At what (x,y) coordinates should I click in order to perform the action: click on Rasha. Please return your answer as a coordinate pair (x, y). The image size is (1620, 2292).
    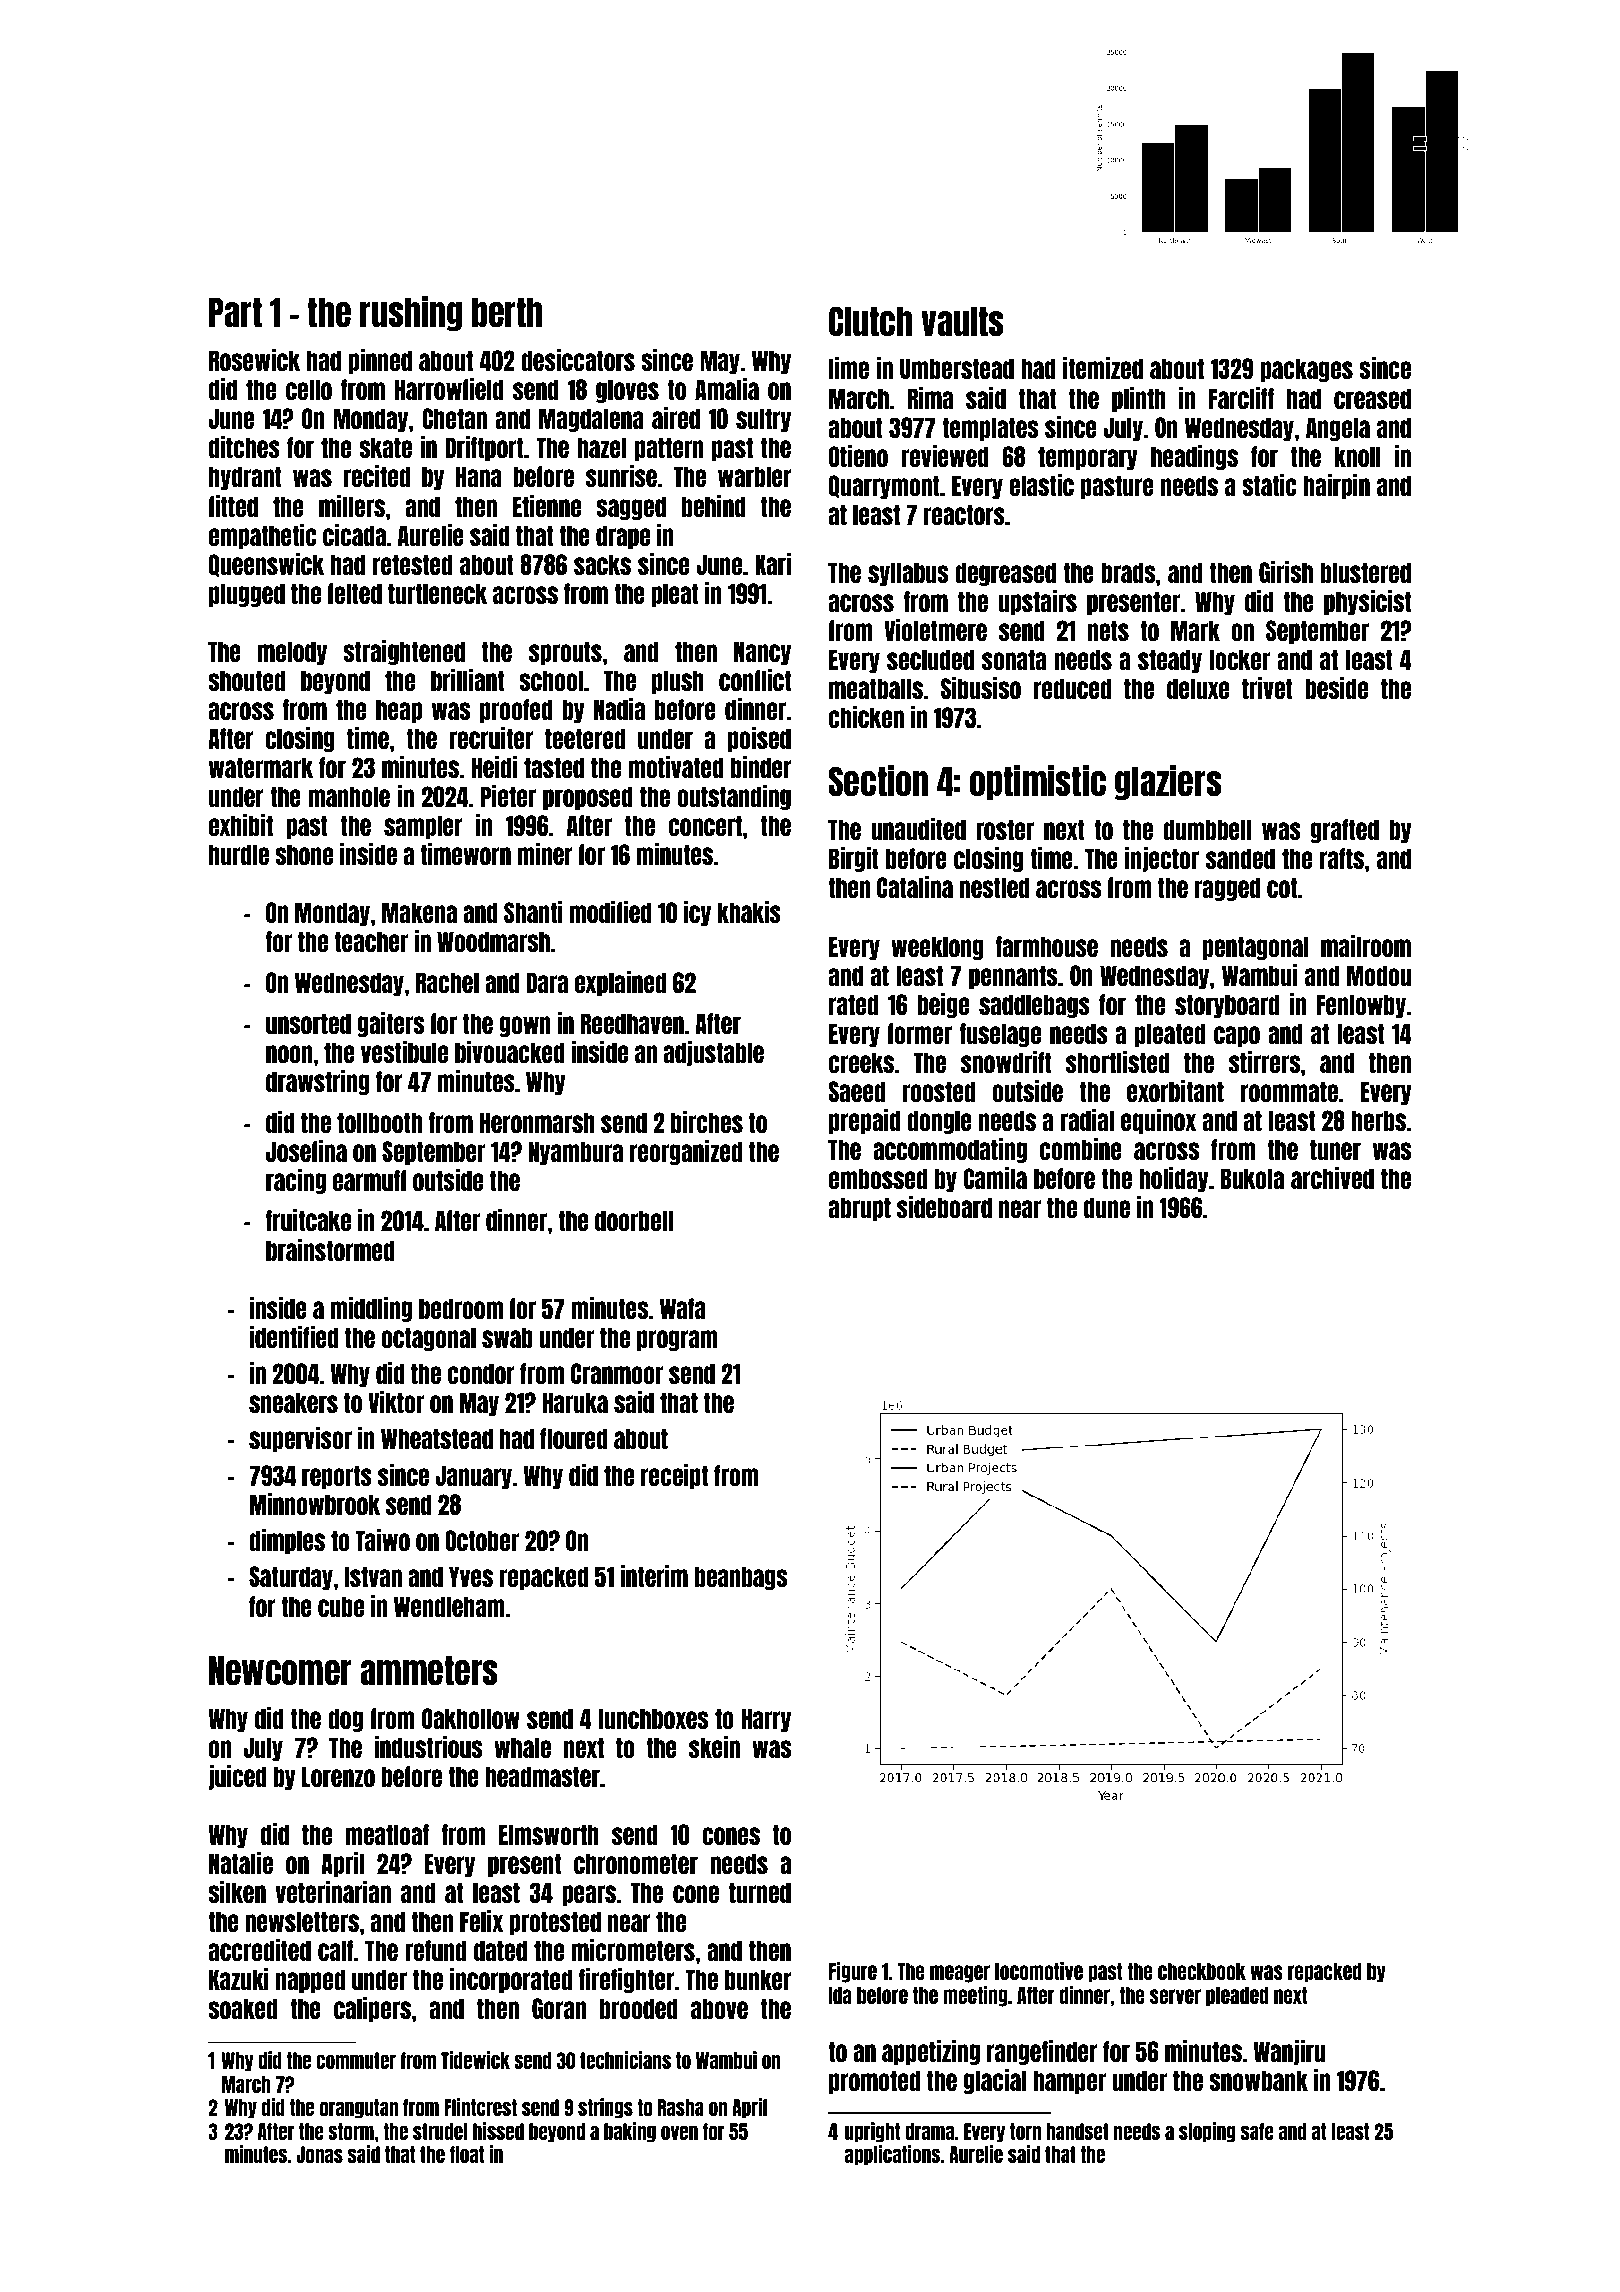
    Looking at the image, I should click on (681, 2107).
